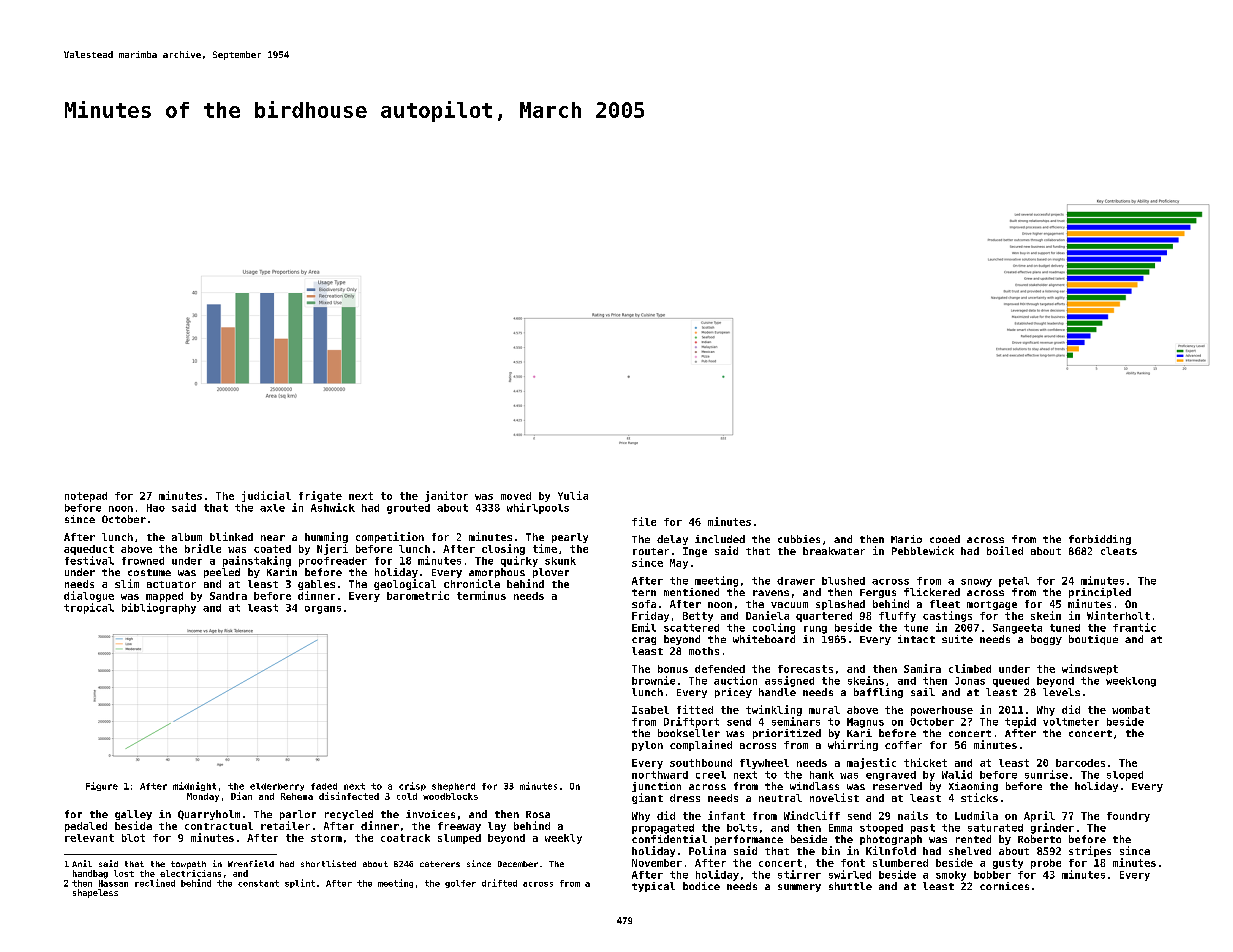  I want to click on tropical, so click(89, 608).
